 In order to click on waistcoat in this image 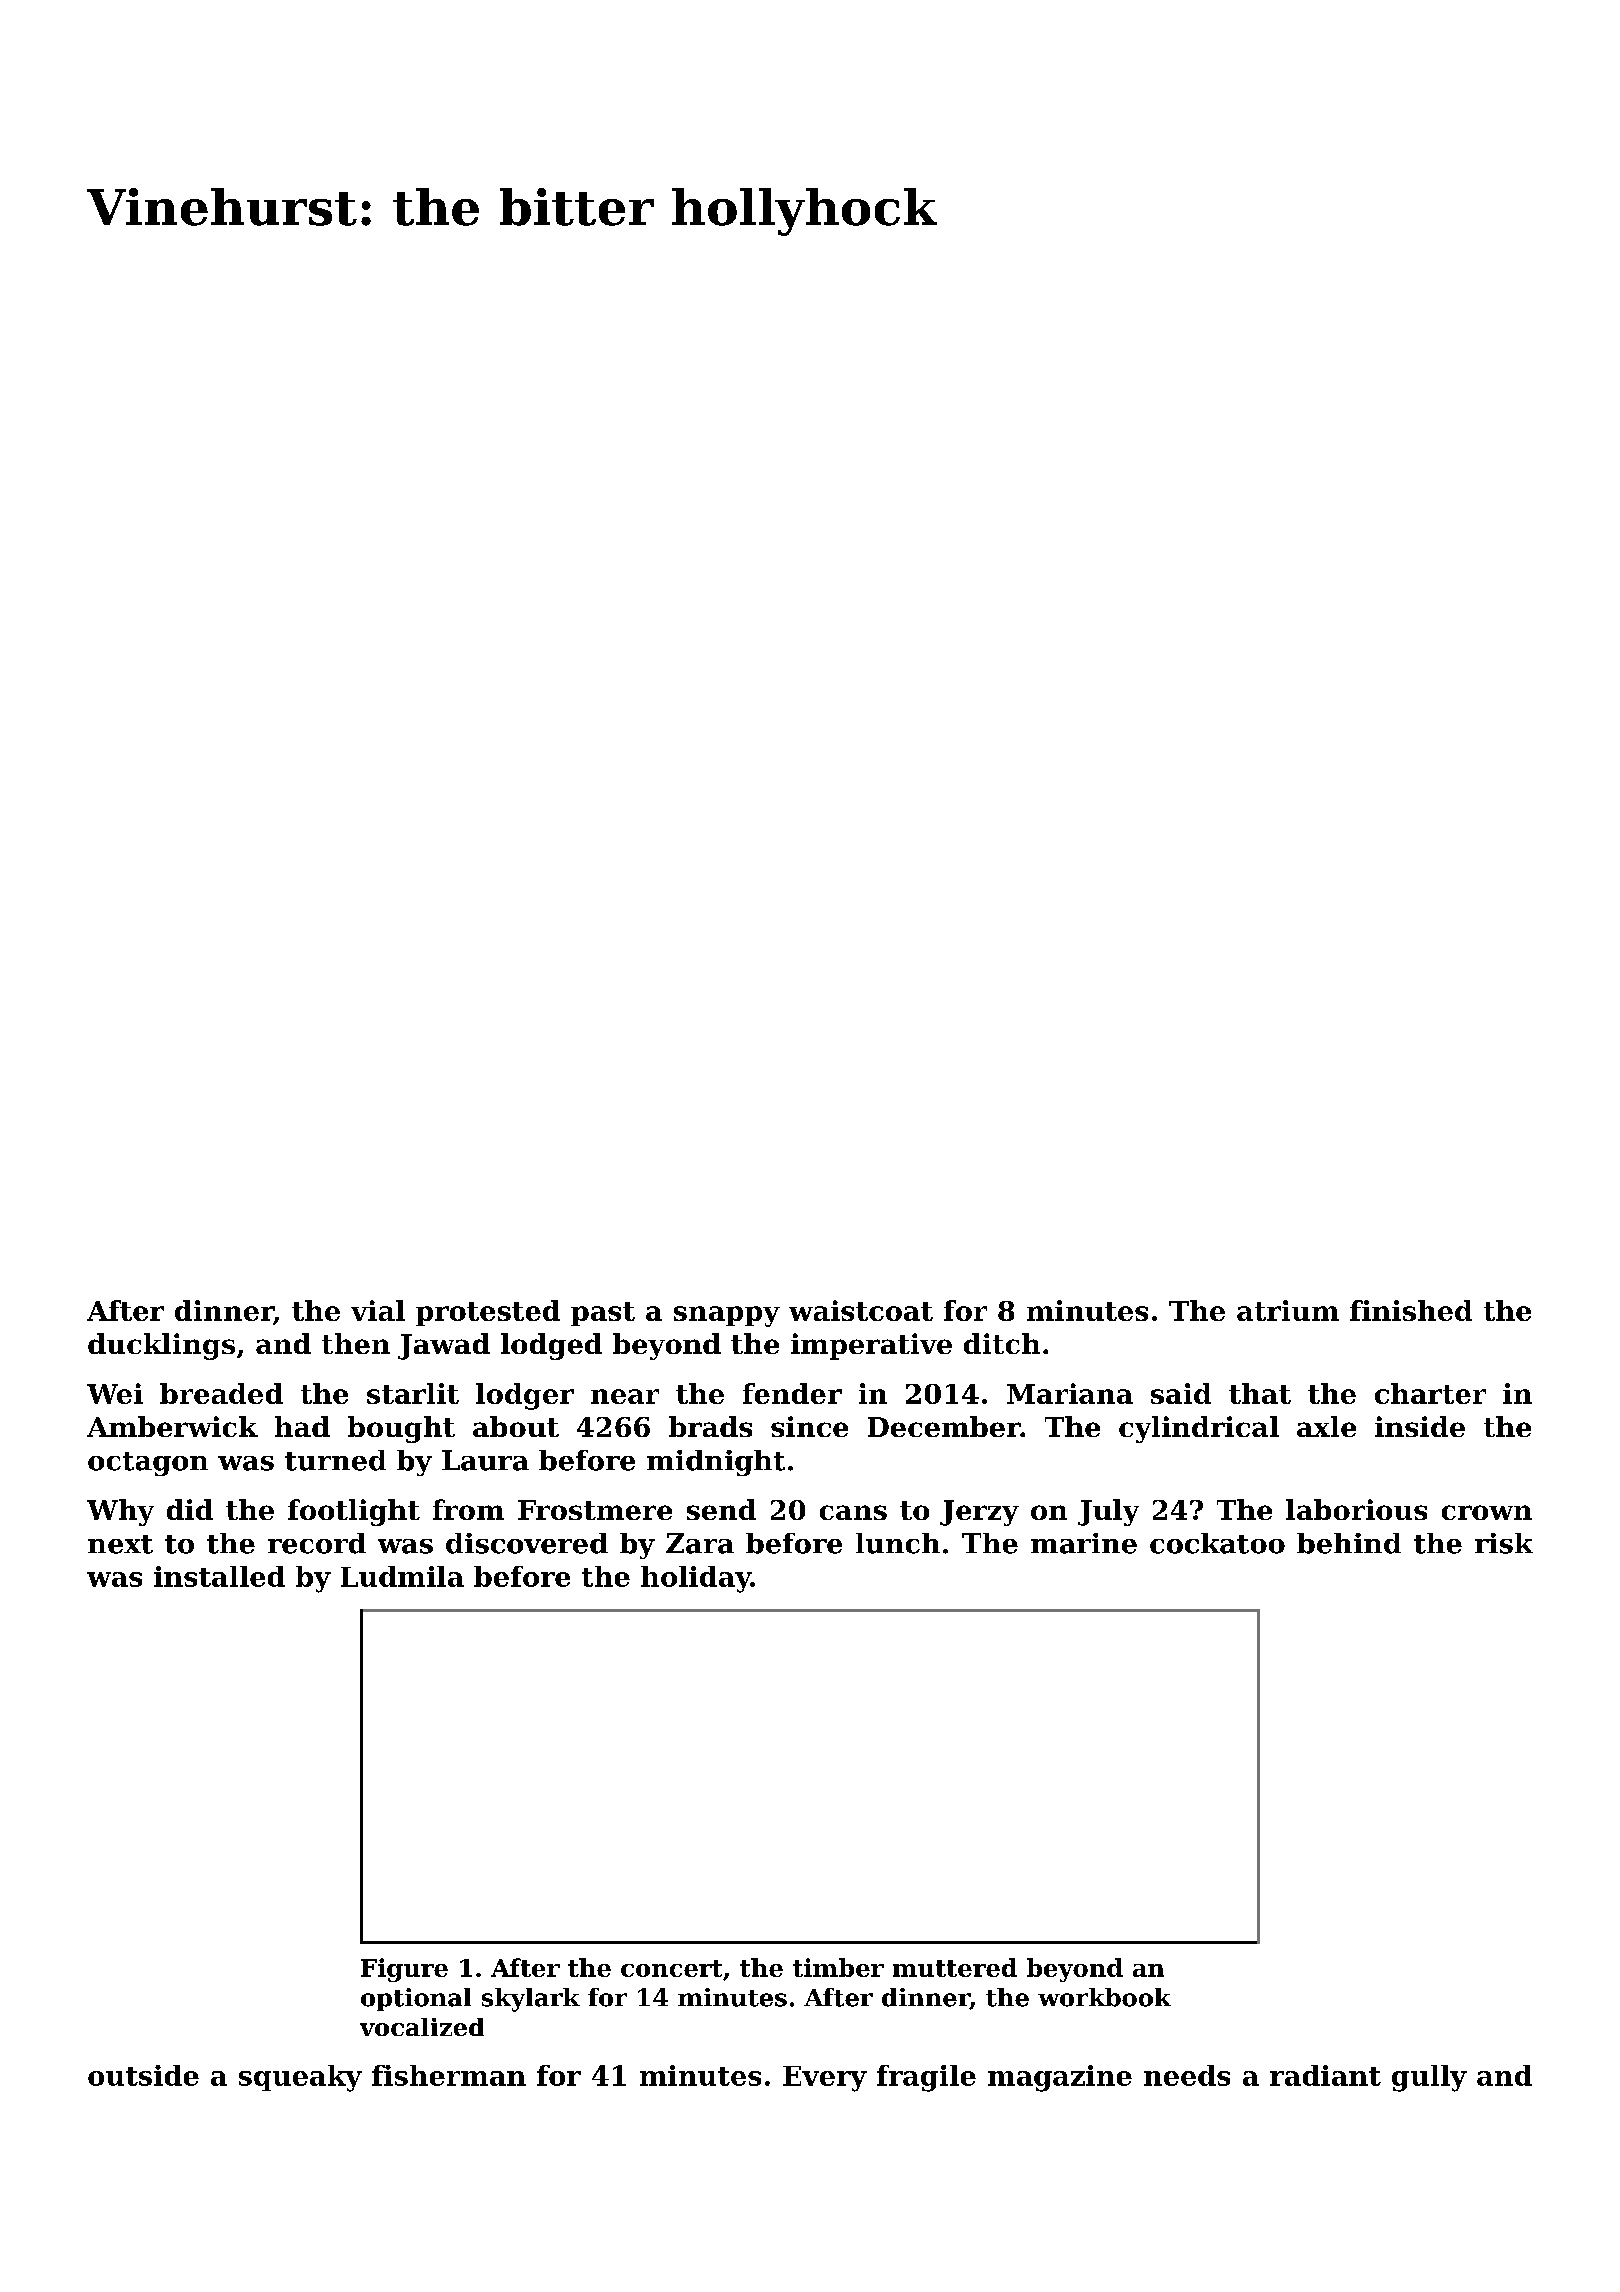, I will do `click(861, 1310)`.
